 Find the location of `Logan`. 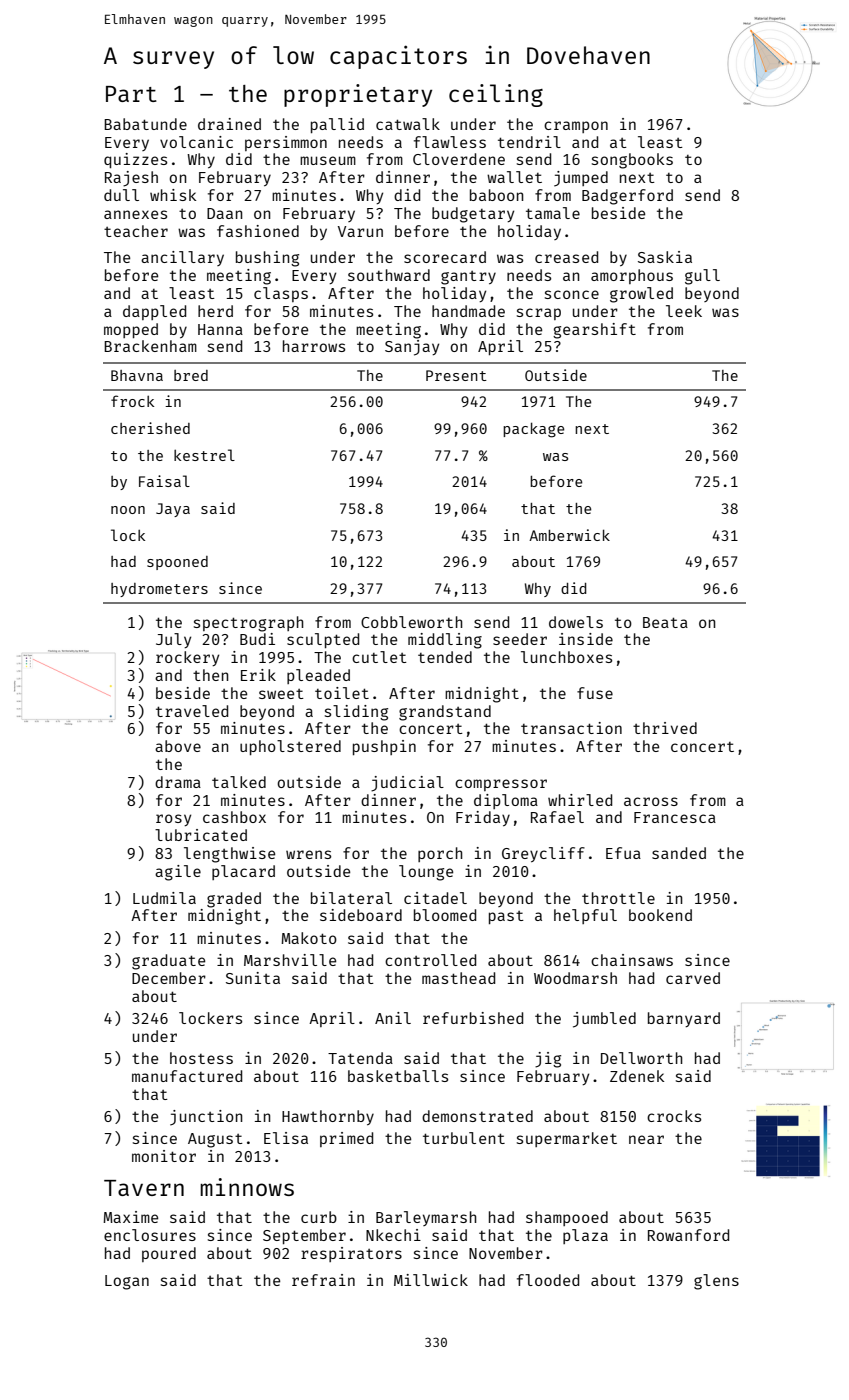

Logan is located at coordinates (127, 1282).
